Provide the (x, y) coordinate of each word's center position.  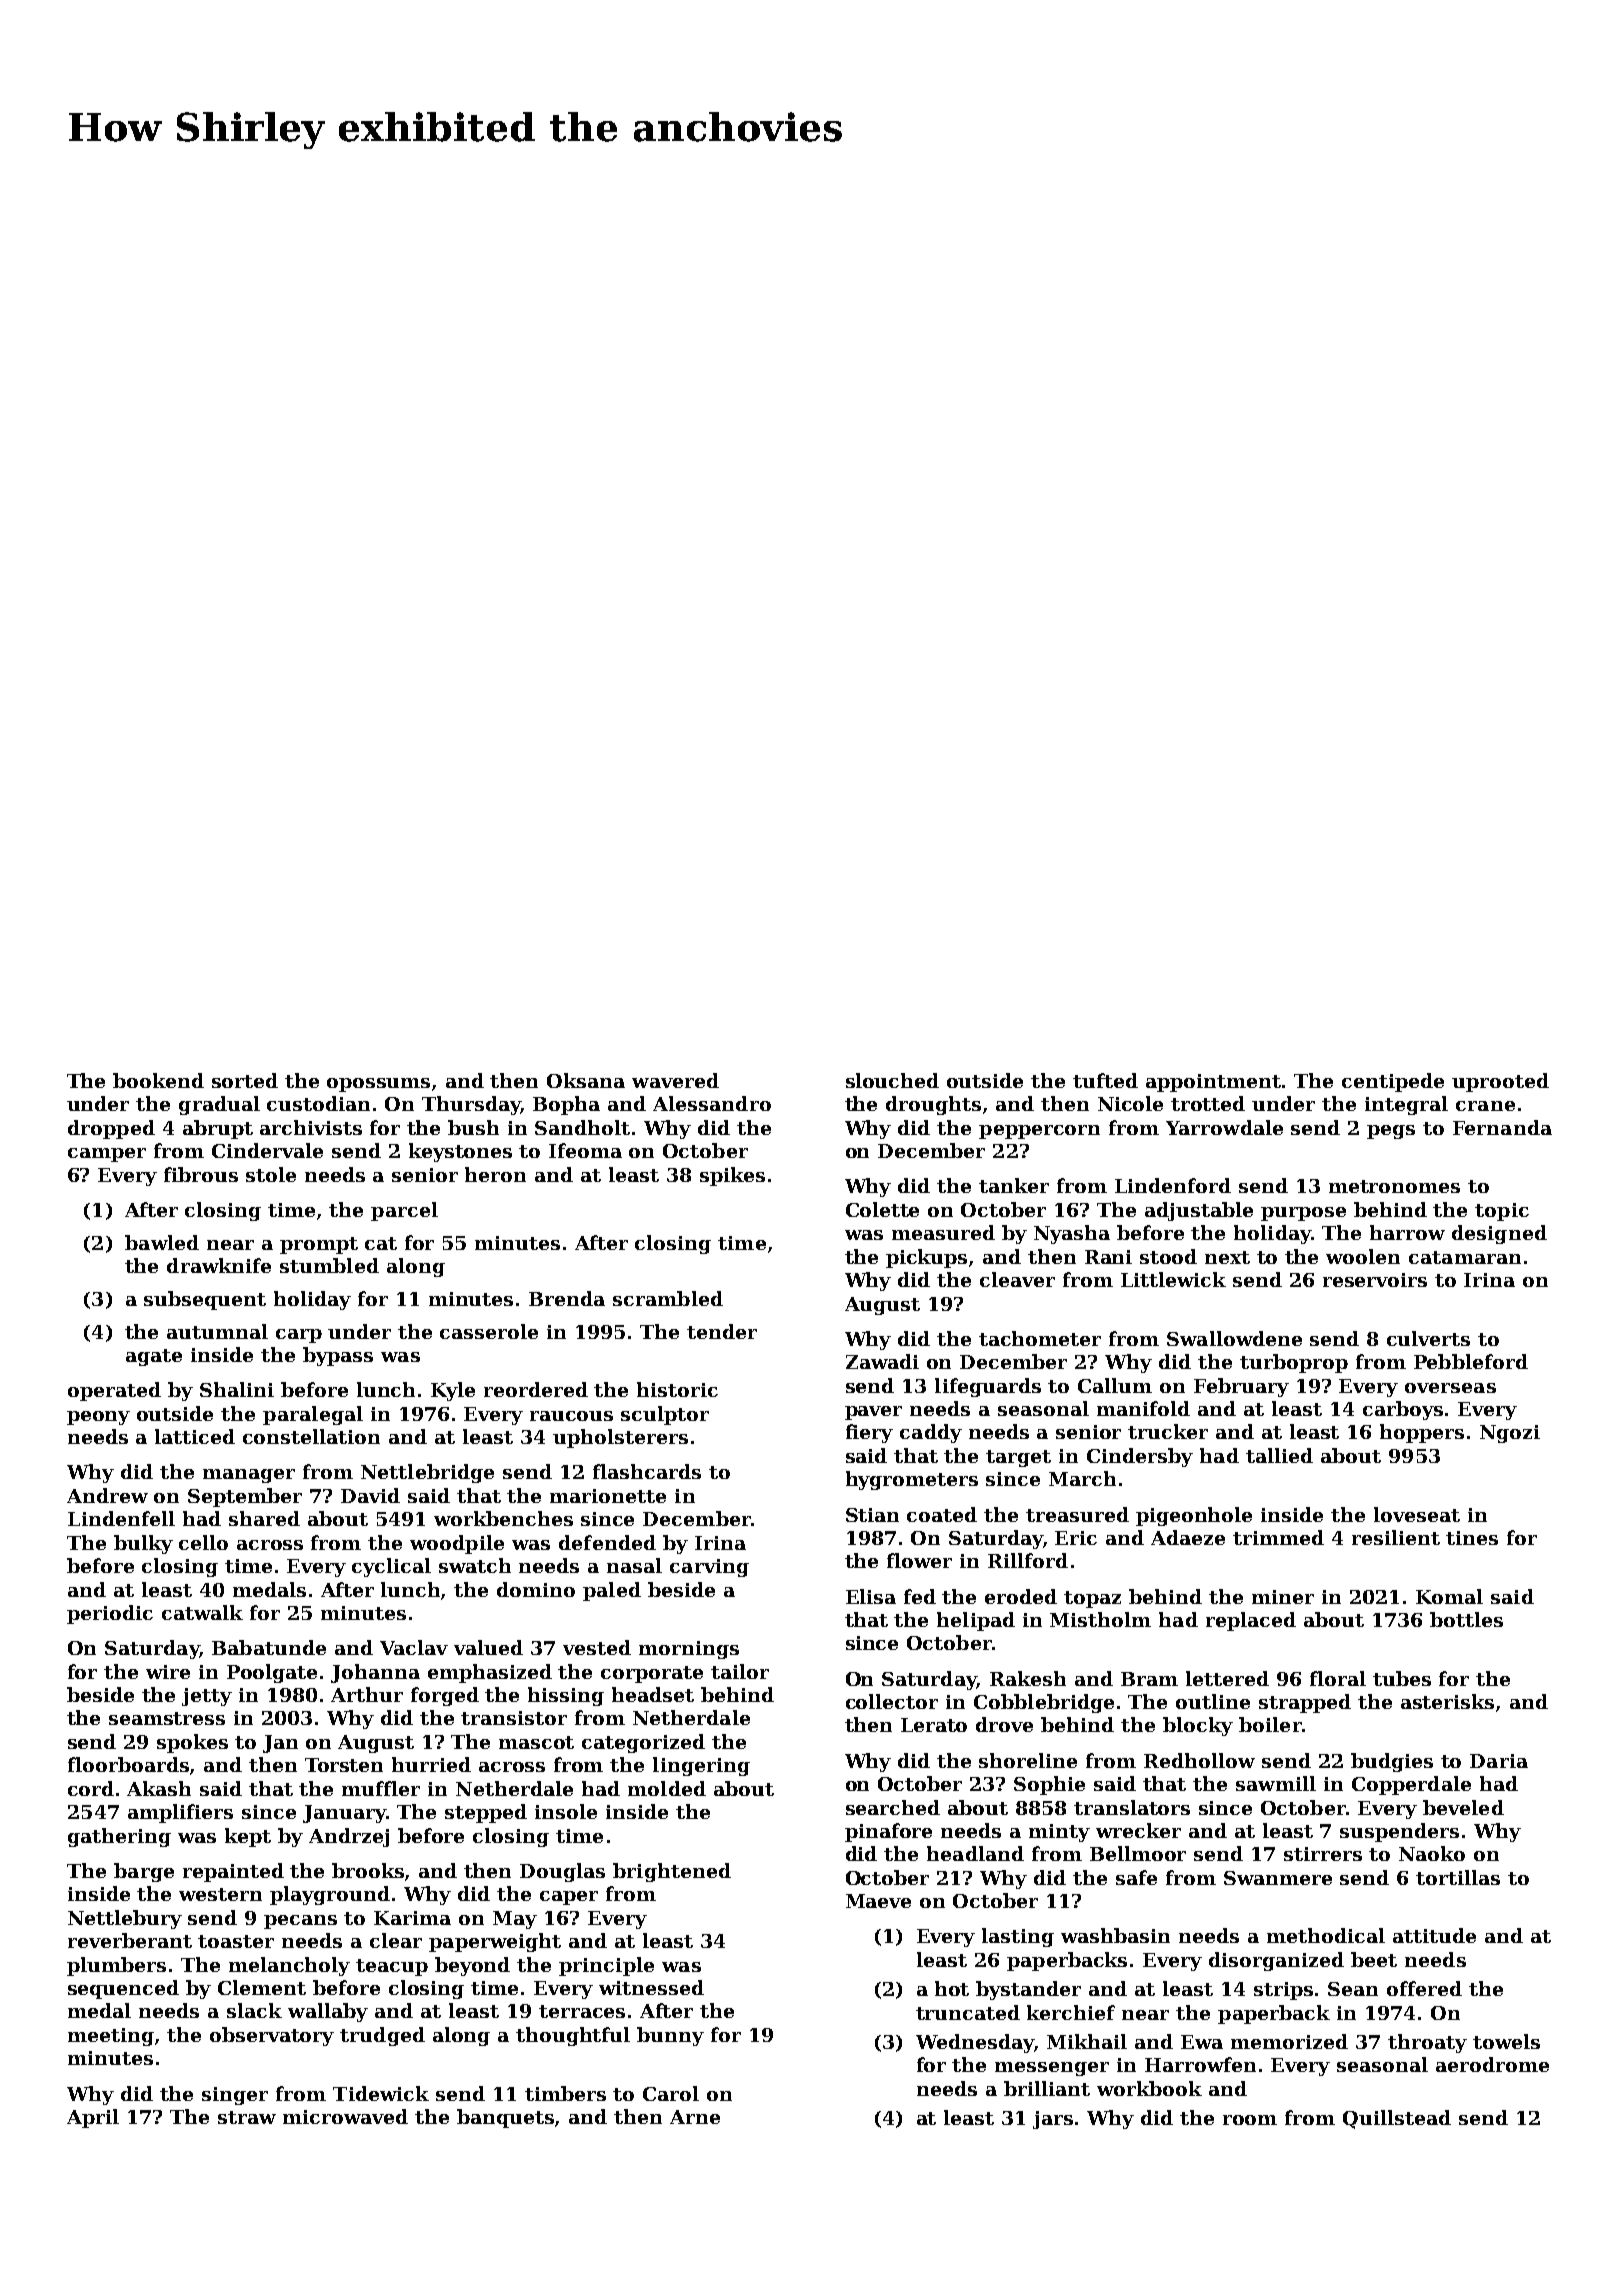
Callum (1115, 1385)
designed (1499, 1234)
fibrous (201, 1174)
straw (247, 2117)
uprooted (1500, 1082)
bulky (143, 1544)
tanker (1014, 1185)
